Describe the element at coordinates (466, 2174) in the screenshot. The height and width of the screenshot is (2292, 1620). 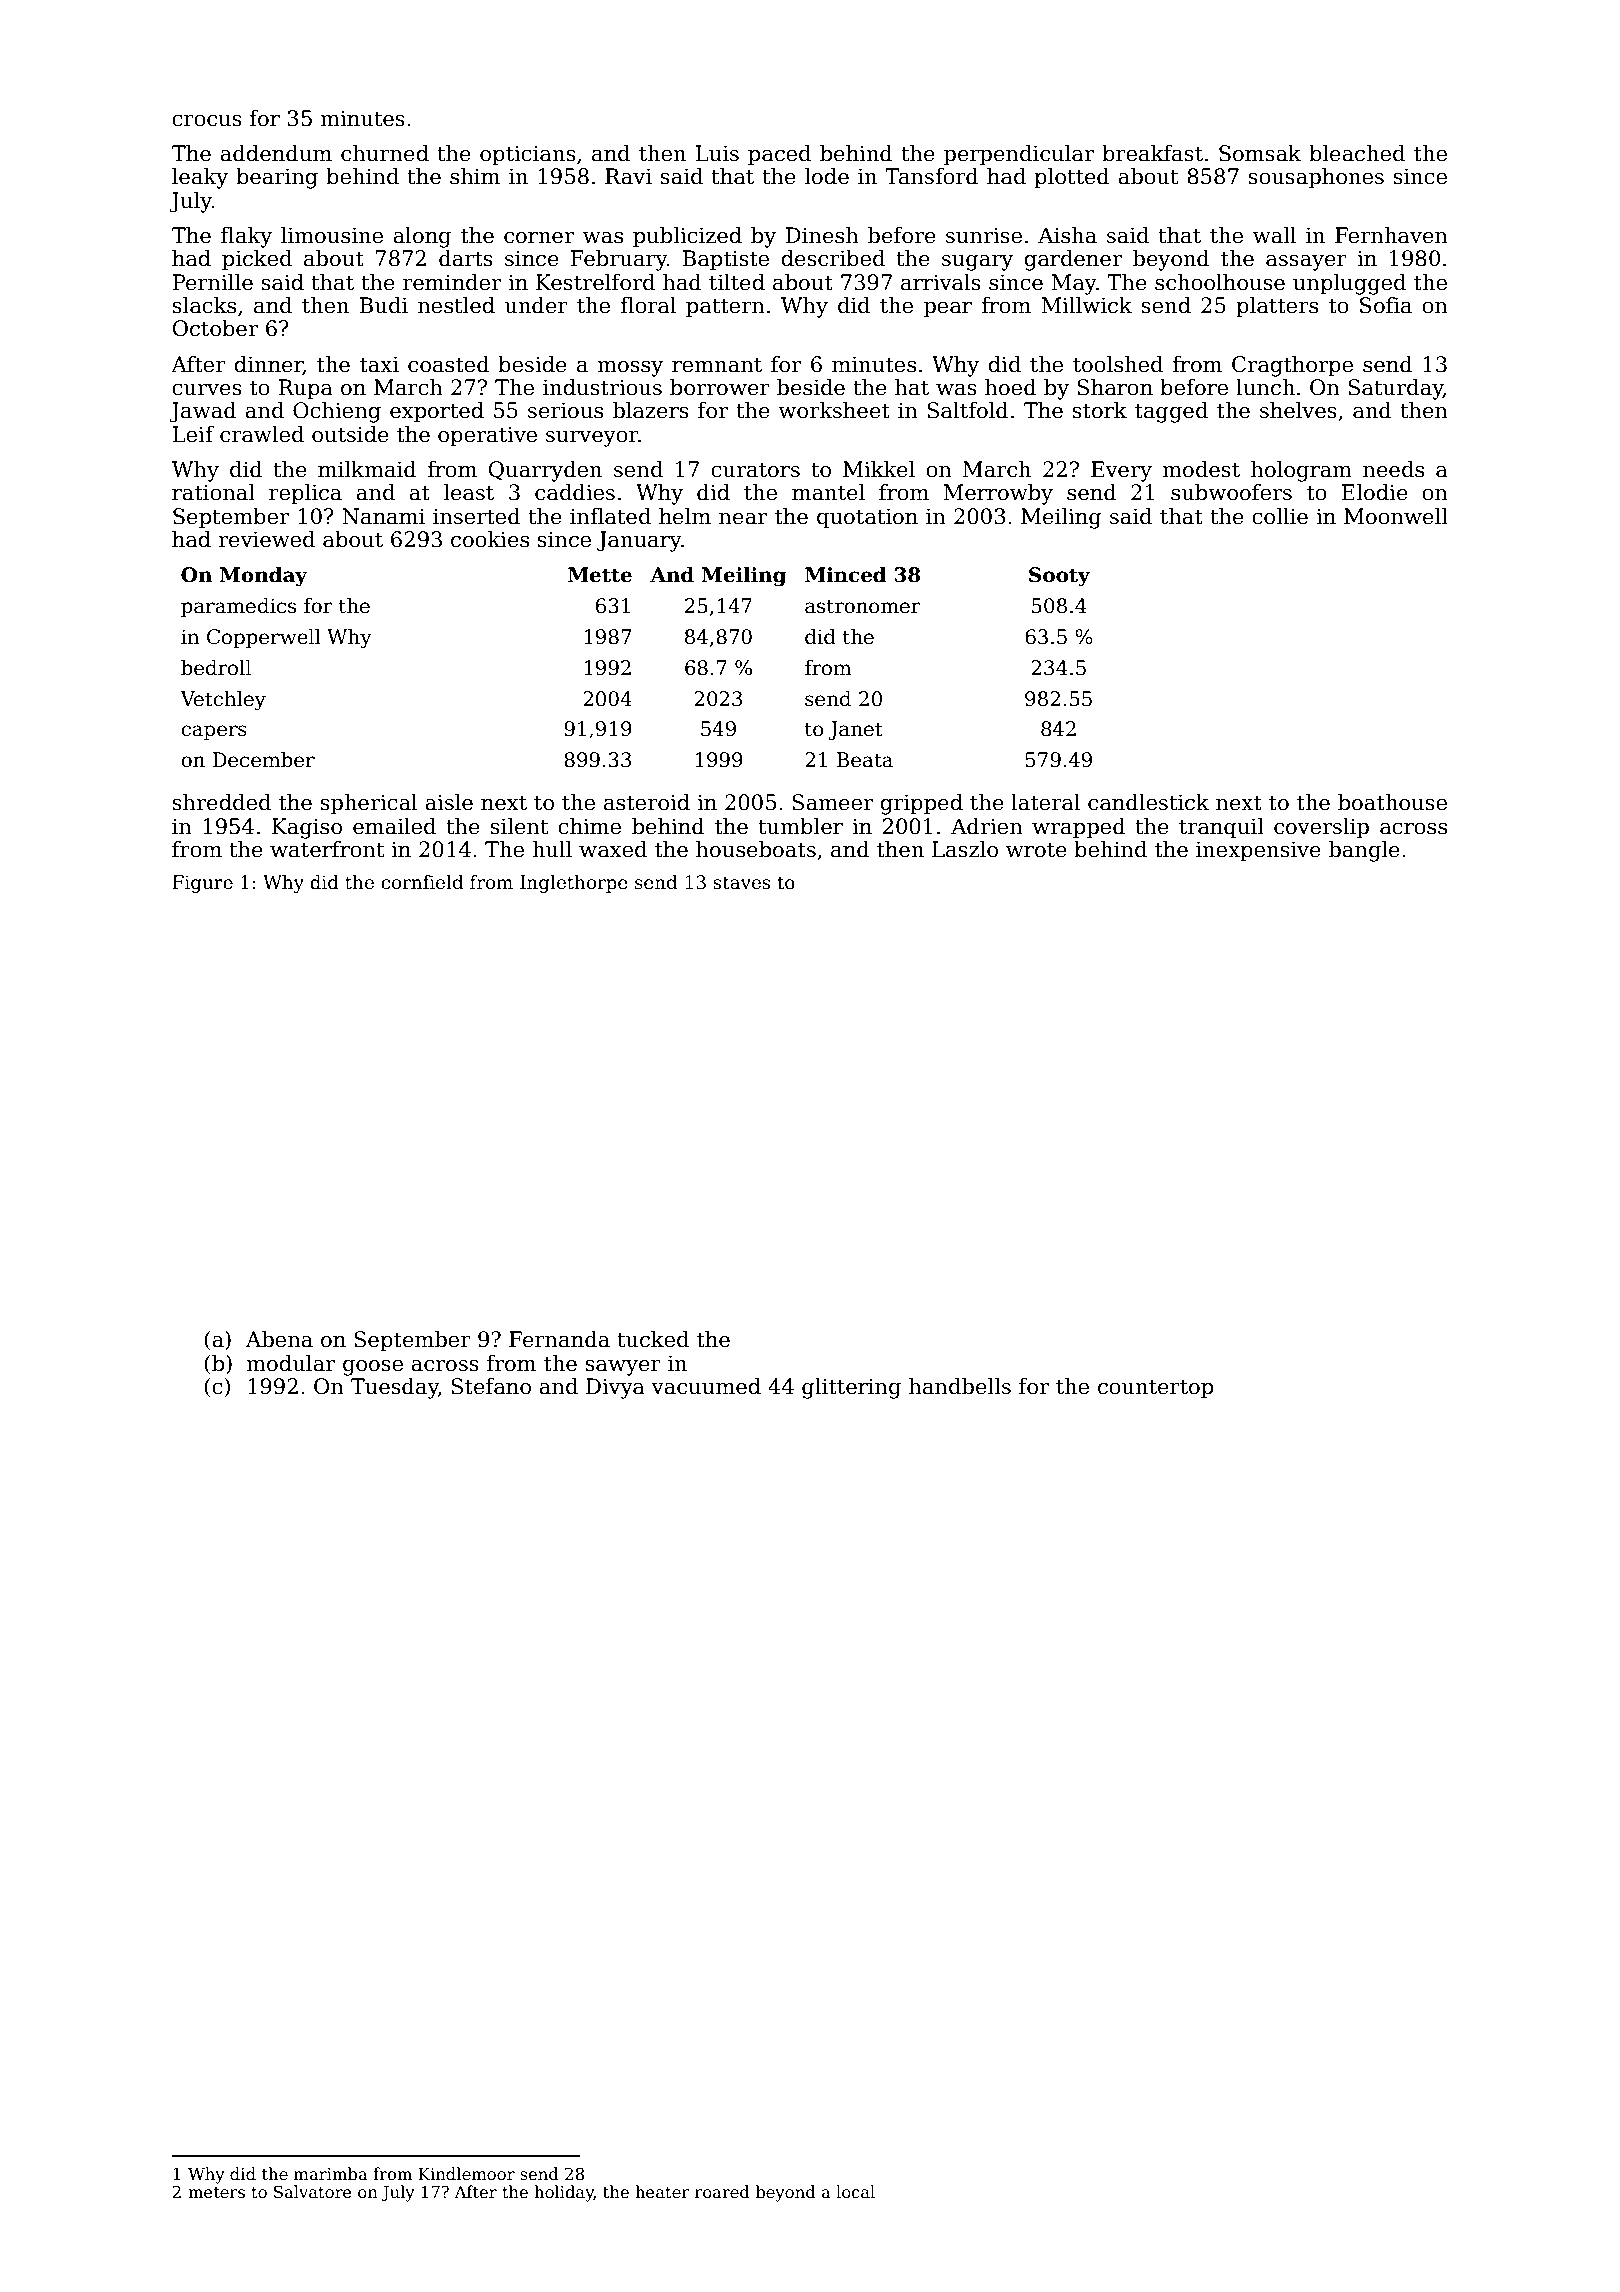
I see `Kindlemoor` at that location.
